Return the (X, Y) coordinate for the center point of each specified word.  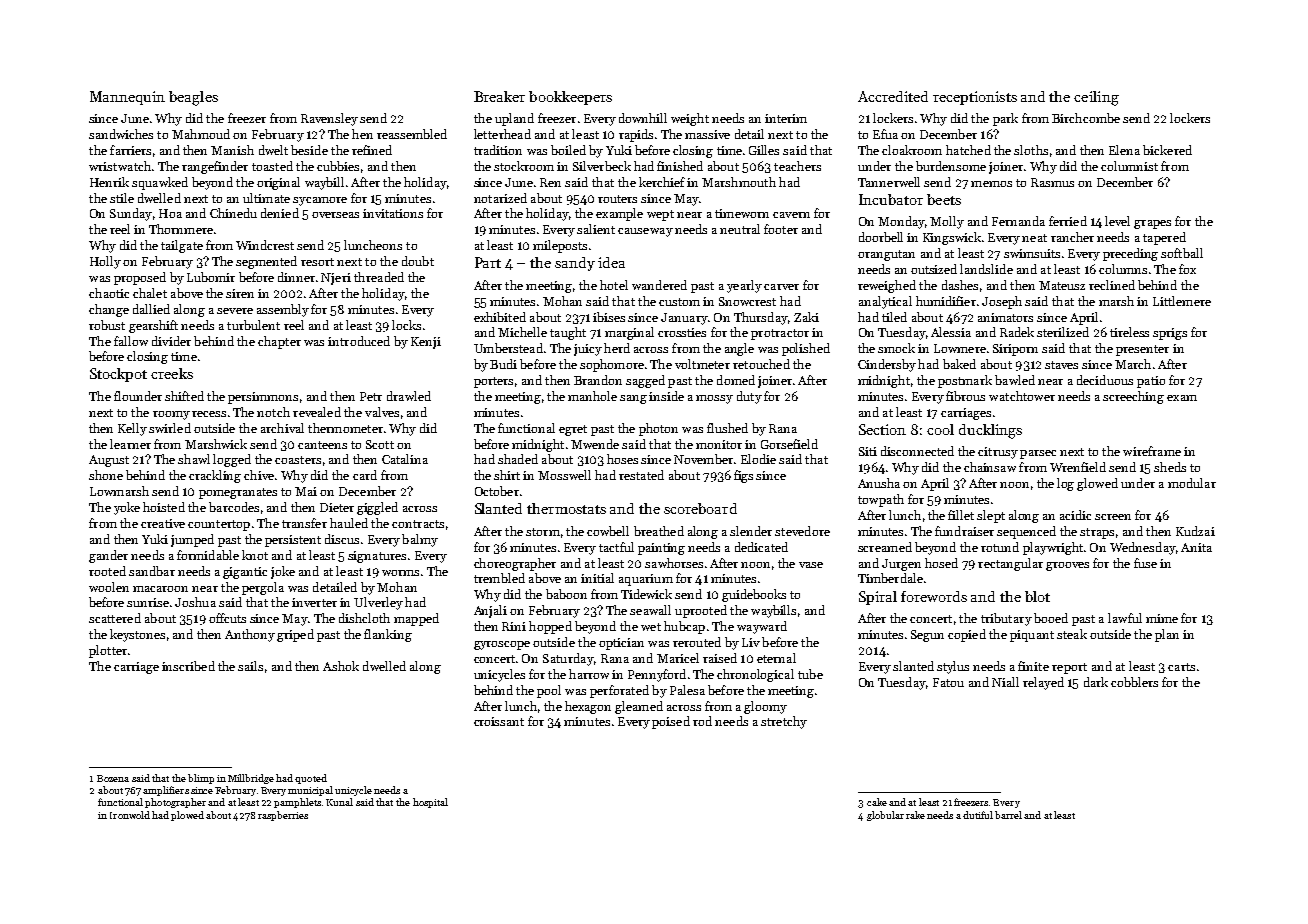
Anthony (250, 635)
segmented (266, 262)
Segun (927, 636)
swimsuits (1032, 253)
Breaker (499, 96)
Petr (371, 396)
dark (1096, 682)
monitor (719, 444)
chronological (755, 675)
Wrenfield (1078, 467)
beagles (193, 98)
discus (342, 539)
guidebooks (754, 595)
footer (781, 229)
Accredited (893, 96)
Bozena (113, 778)
